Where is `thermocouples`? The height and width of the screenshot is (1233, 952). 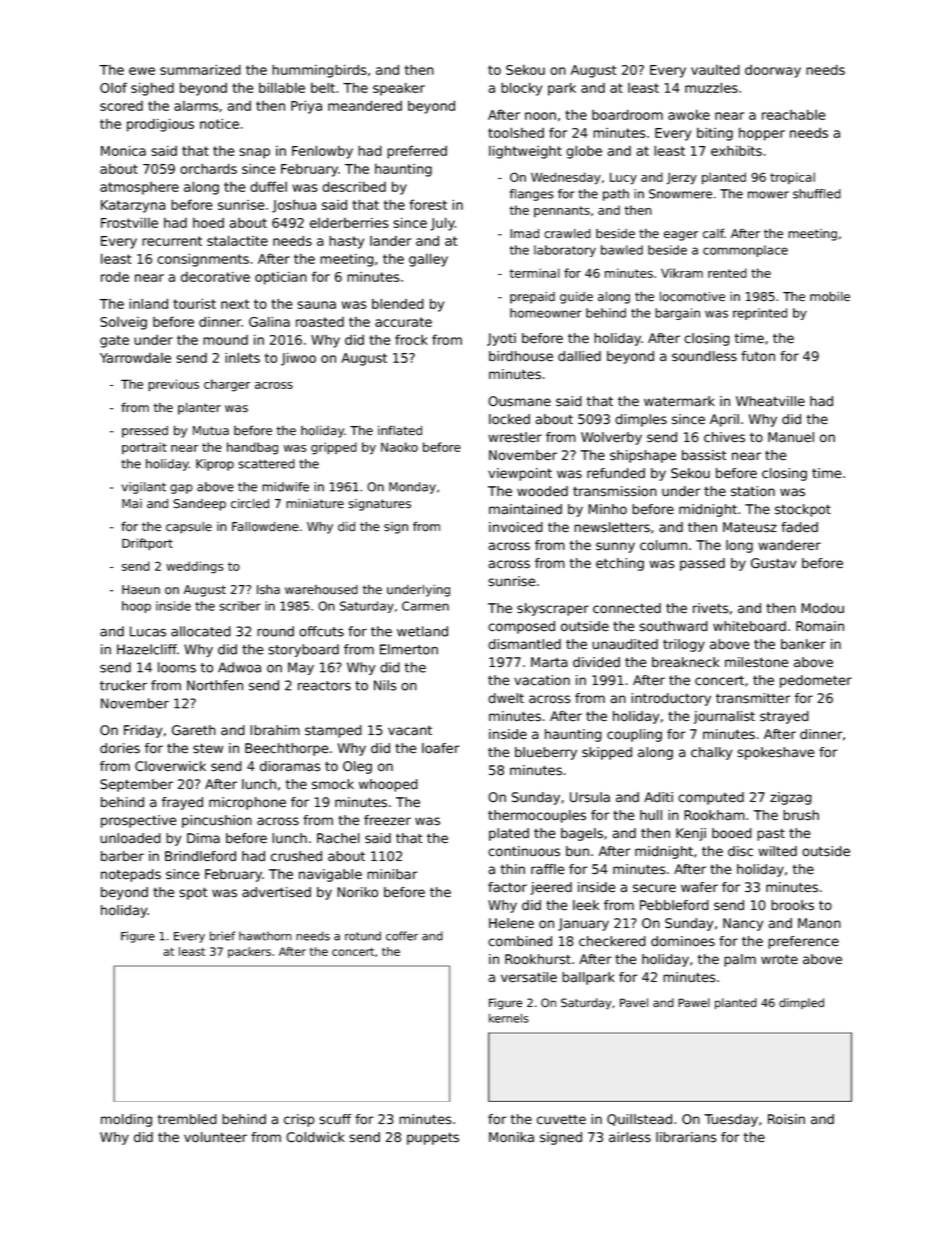 thermocouples is located at coordinates (537, 816).
